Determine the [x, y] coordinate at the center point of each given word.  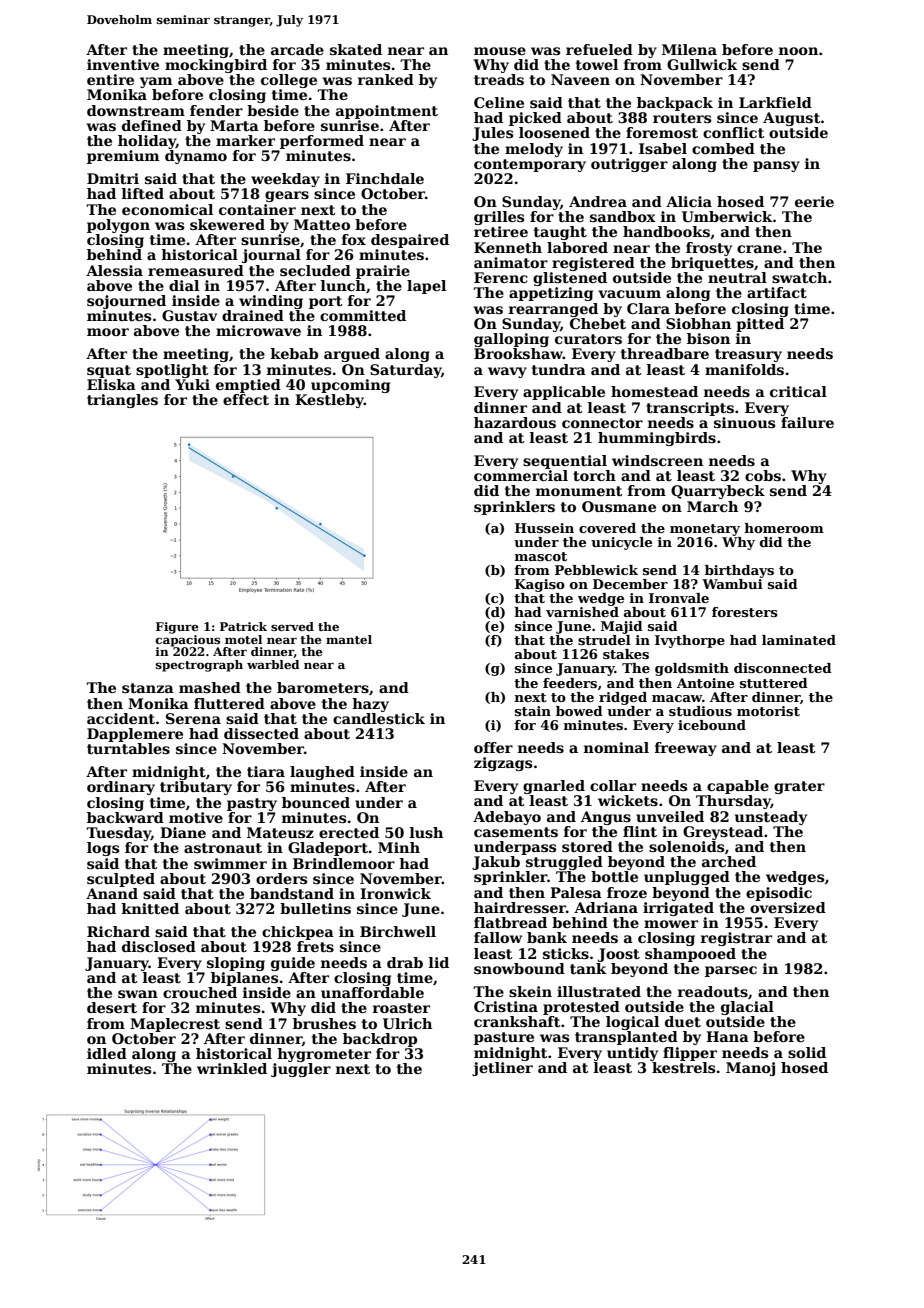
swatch [799, 277]
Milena [689, 49]
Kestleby [329, 401]
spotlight [172, 371]
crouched [200, 992]
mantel [349, 639]
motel [243, 639]
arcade [297, 49]
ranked [386, 79]
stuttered [774, 683]
